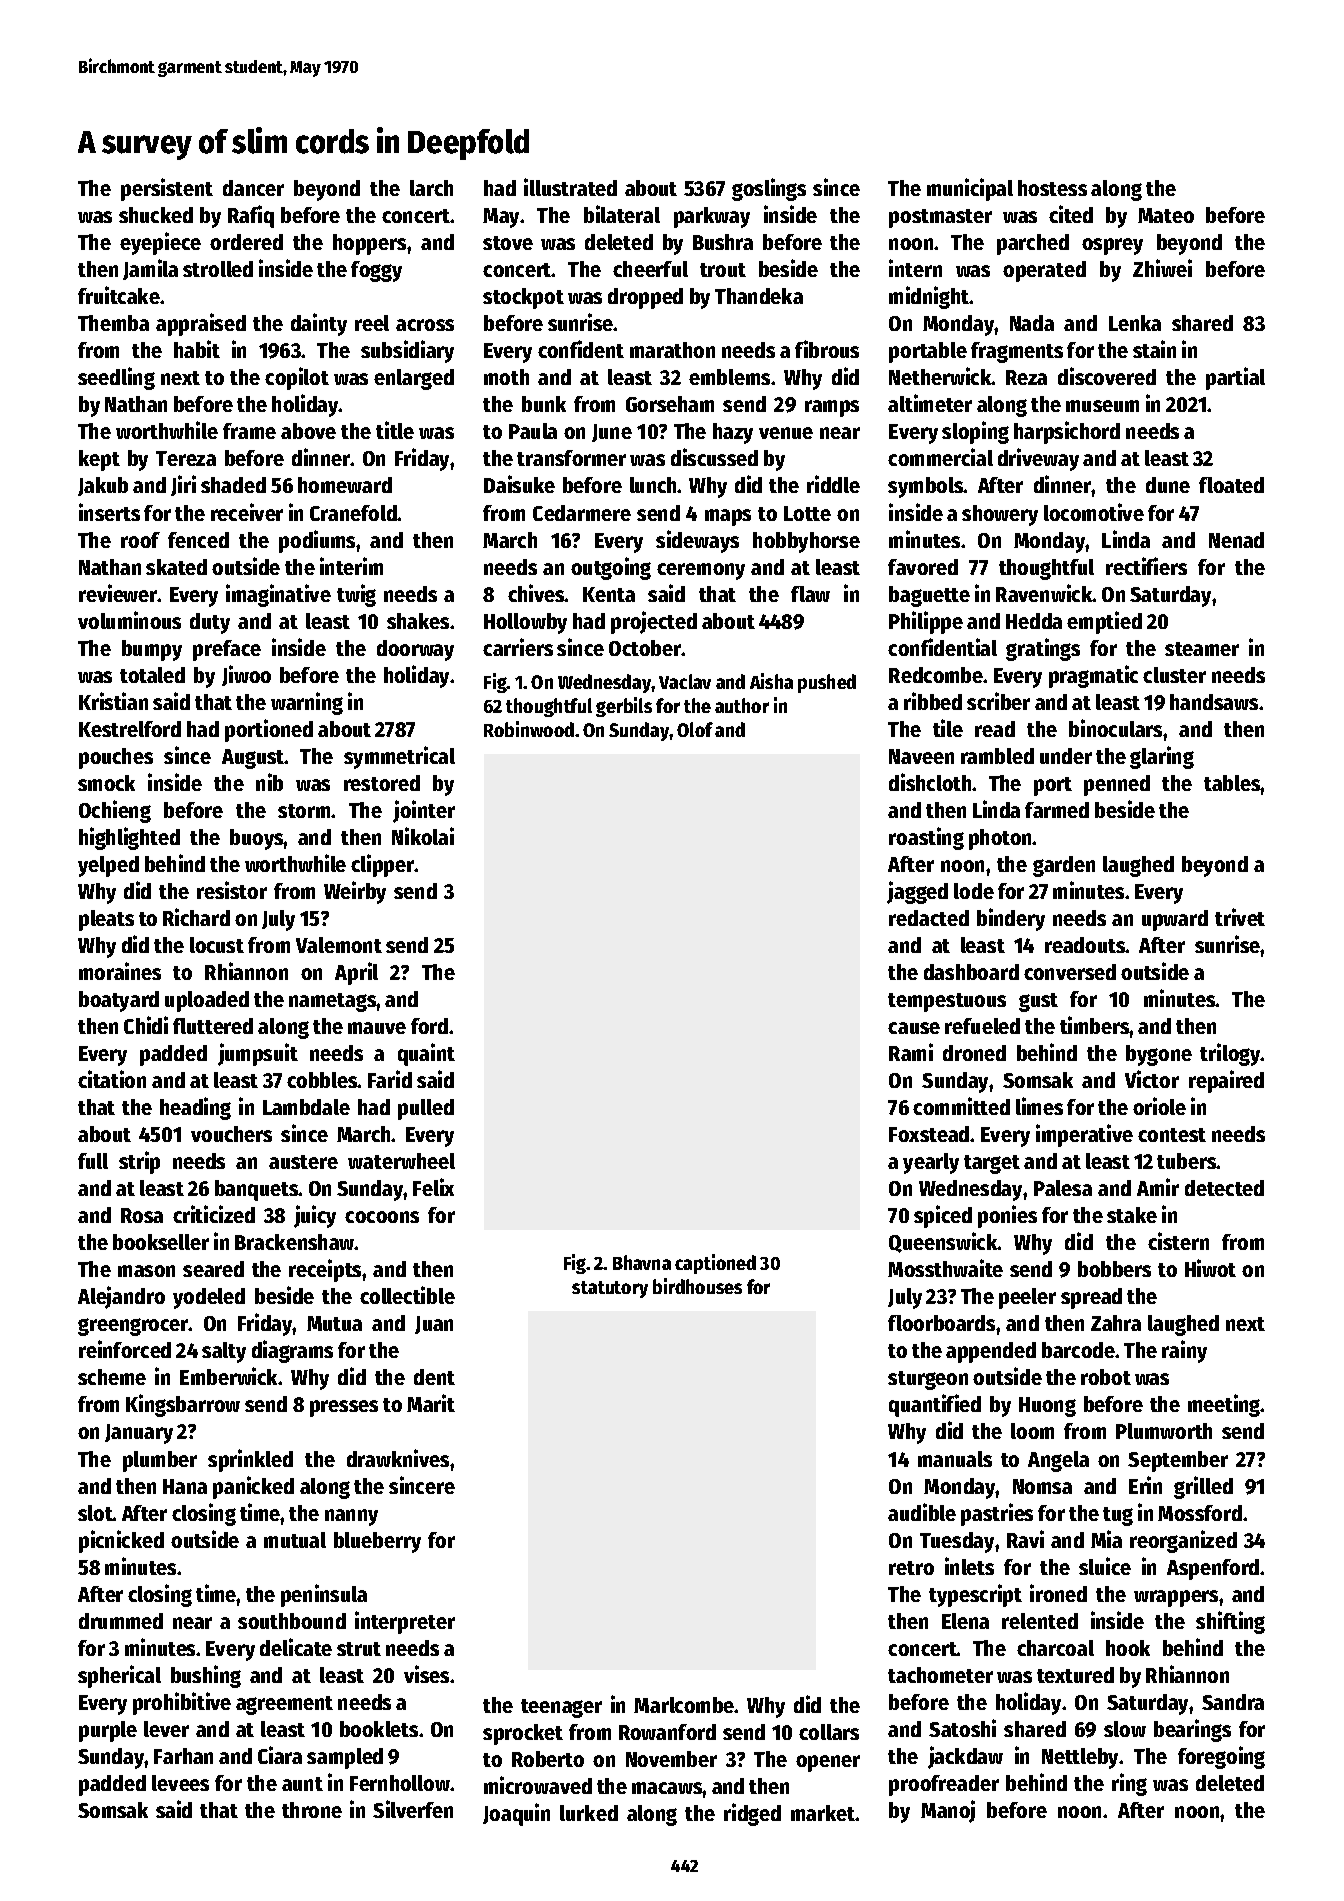 The image size is (1344, 1901). What do you see at coordinates (943, 1242) in the document?
I see `Queenswick` at bounding box center [943, 1242].
